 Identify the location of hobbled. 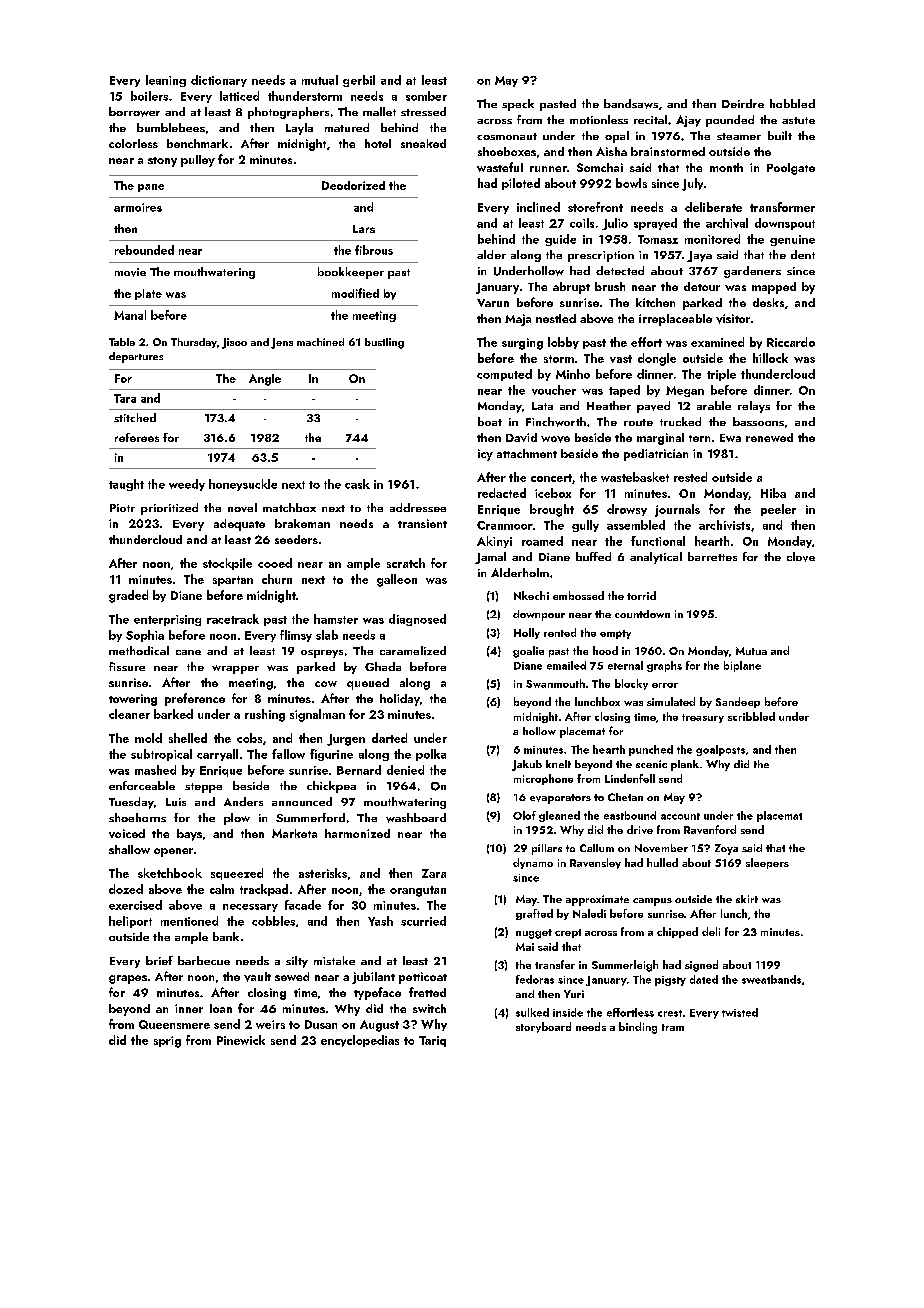
(792, 103).
